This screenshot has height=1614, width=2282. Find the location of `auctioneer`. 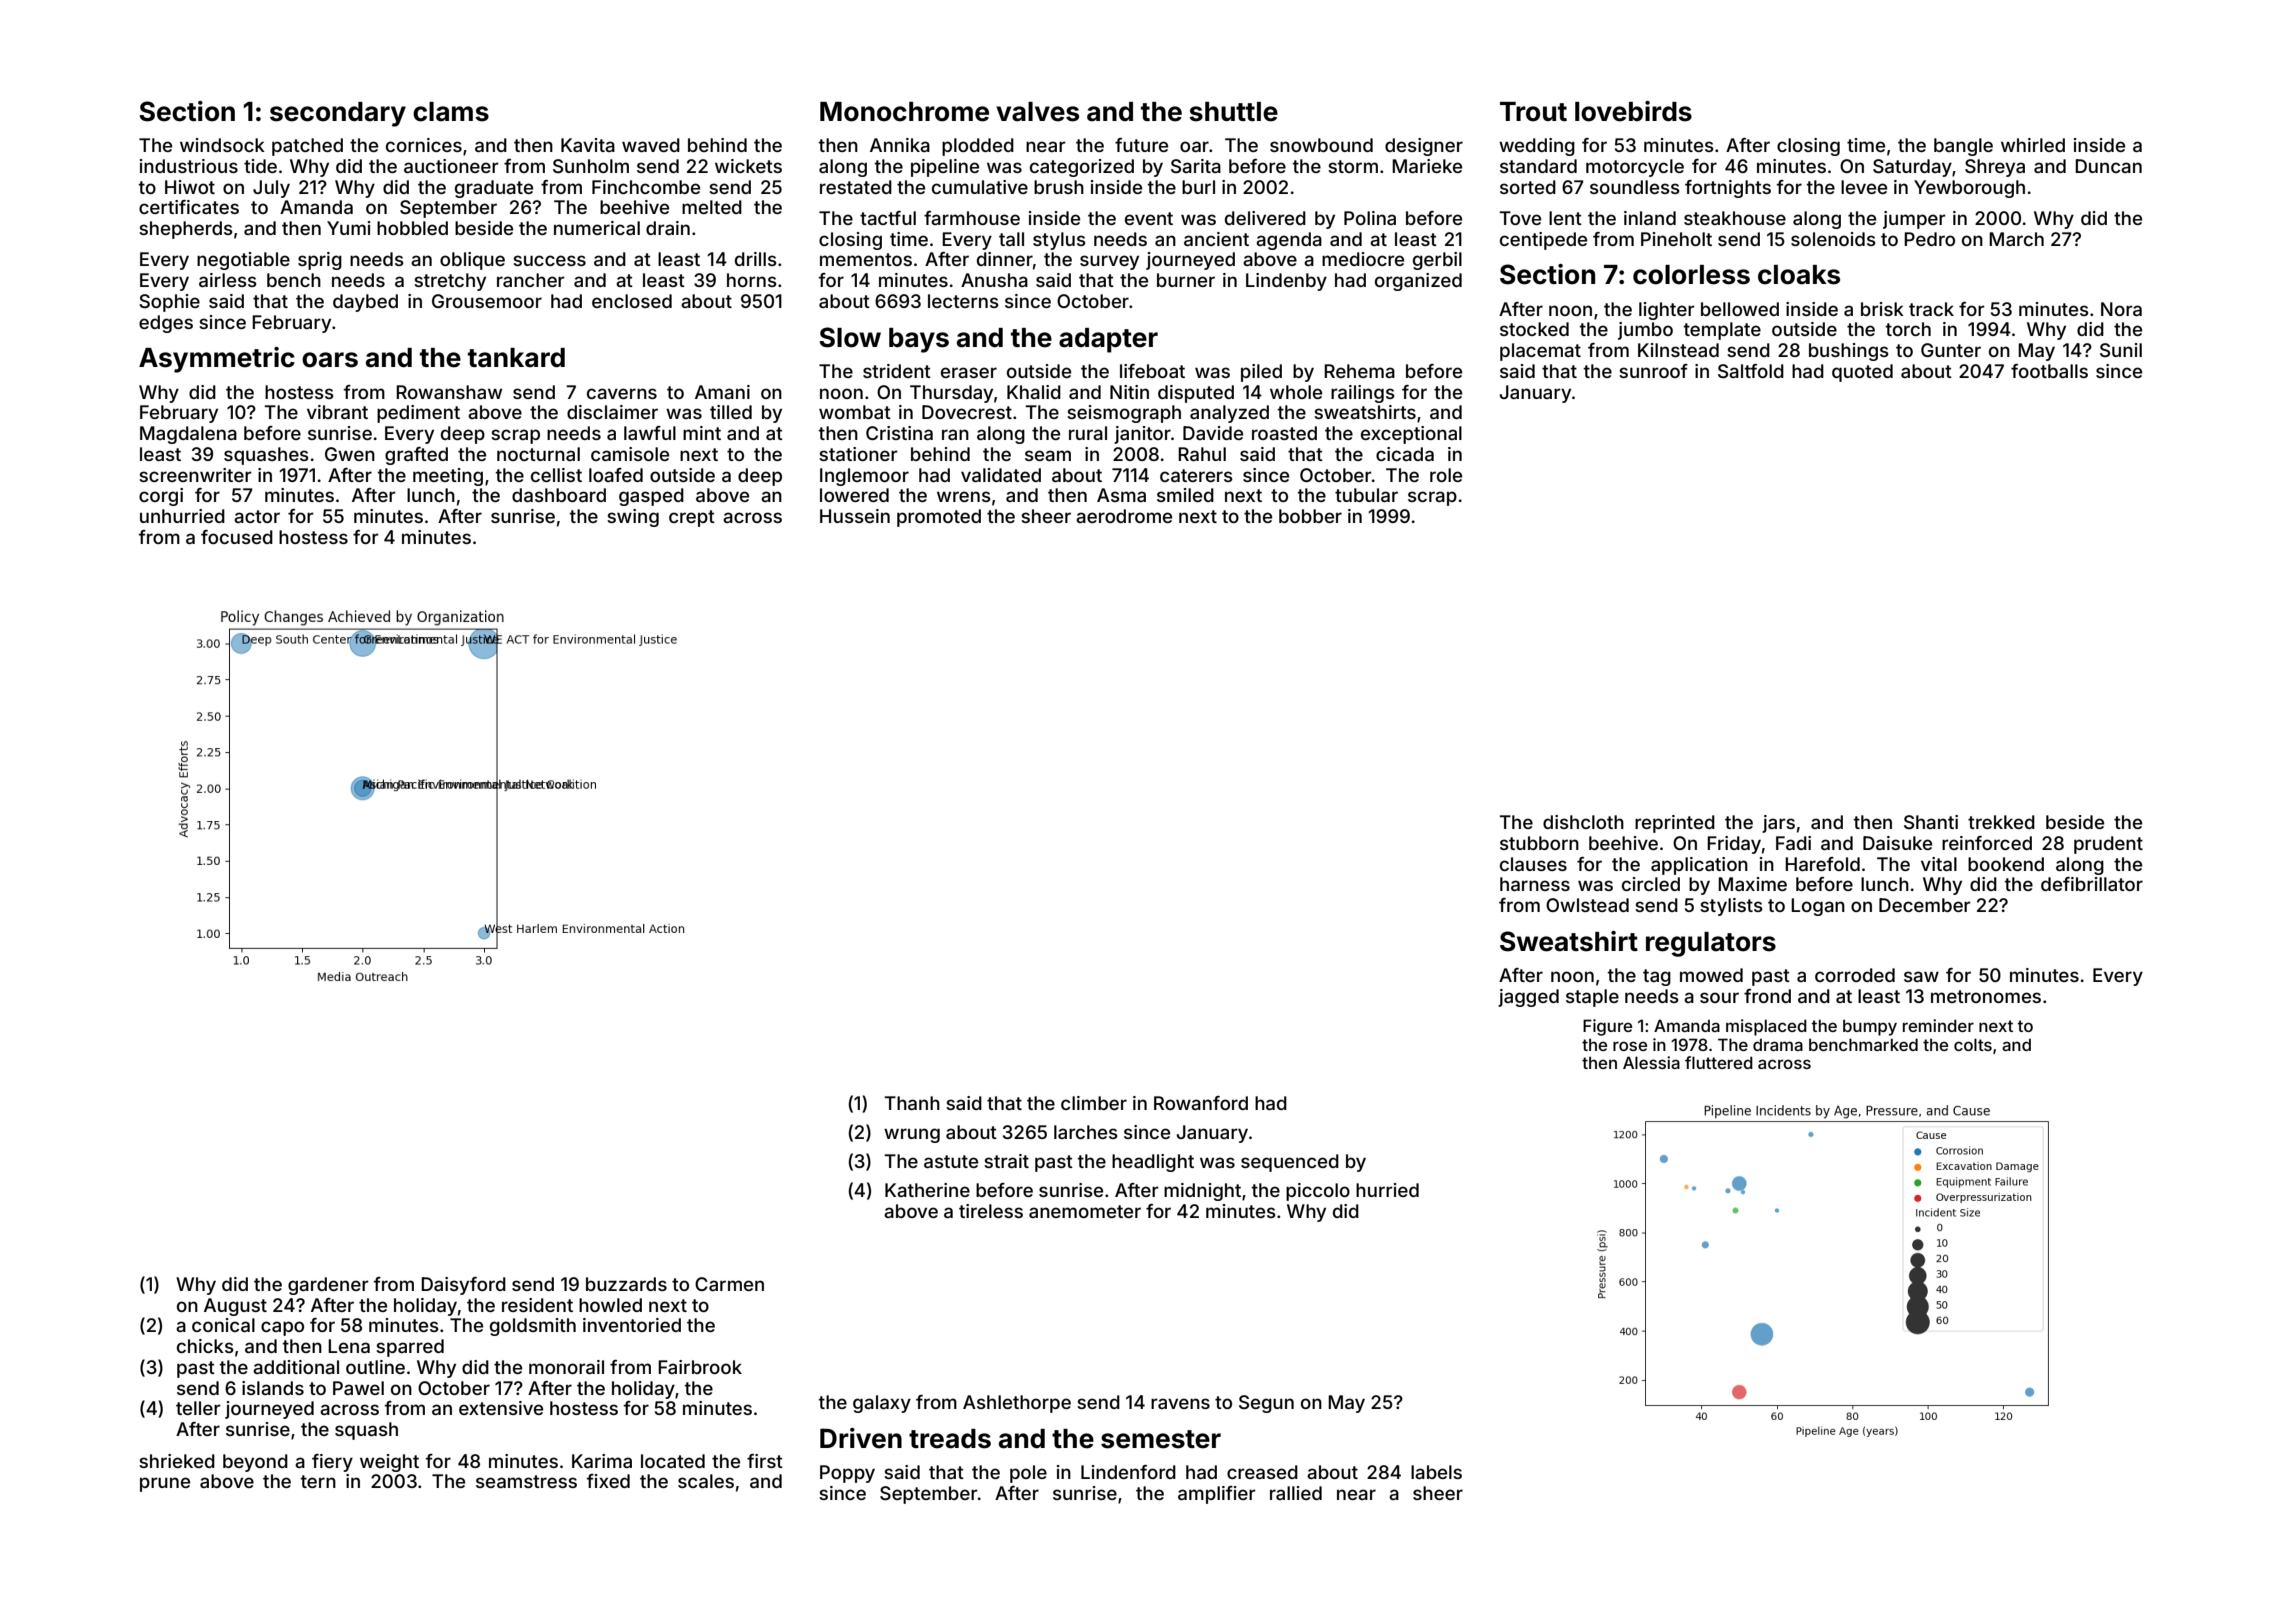

auctioneer is located at coordinates (451, 166).
